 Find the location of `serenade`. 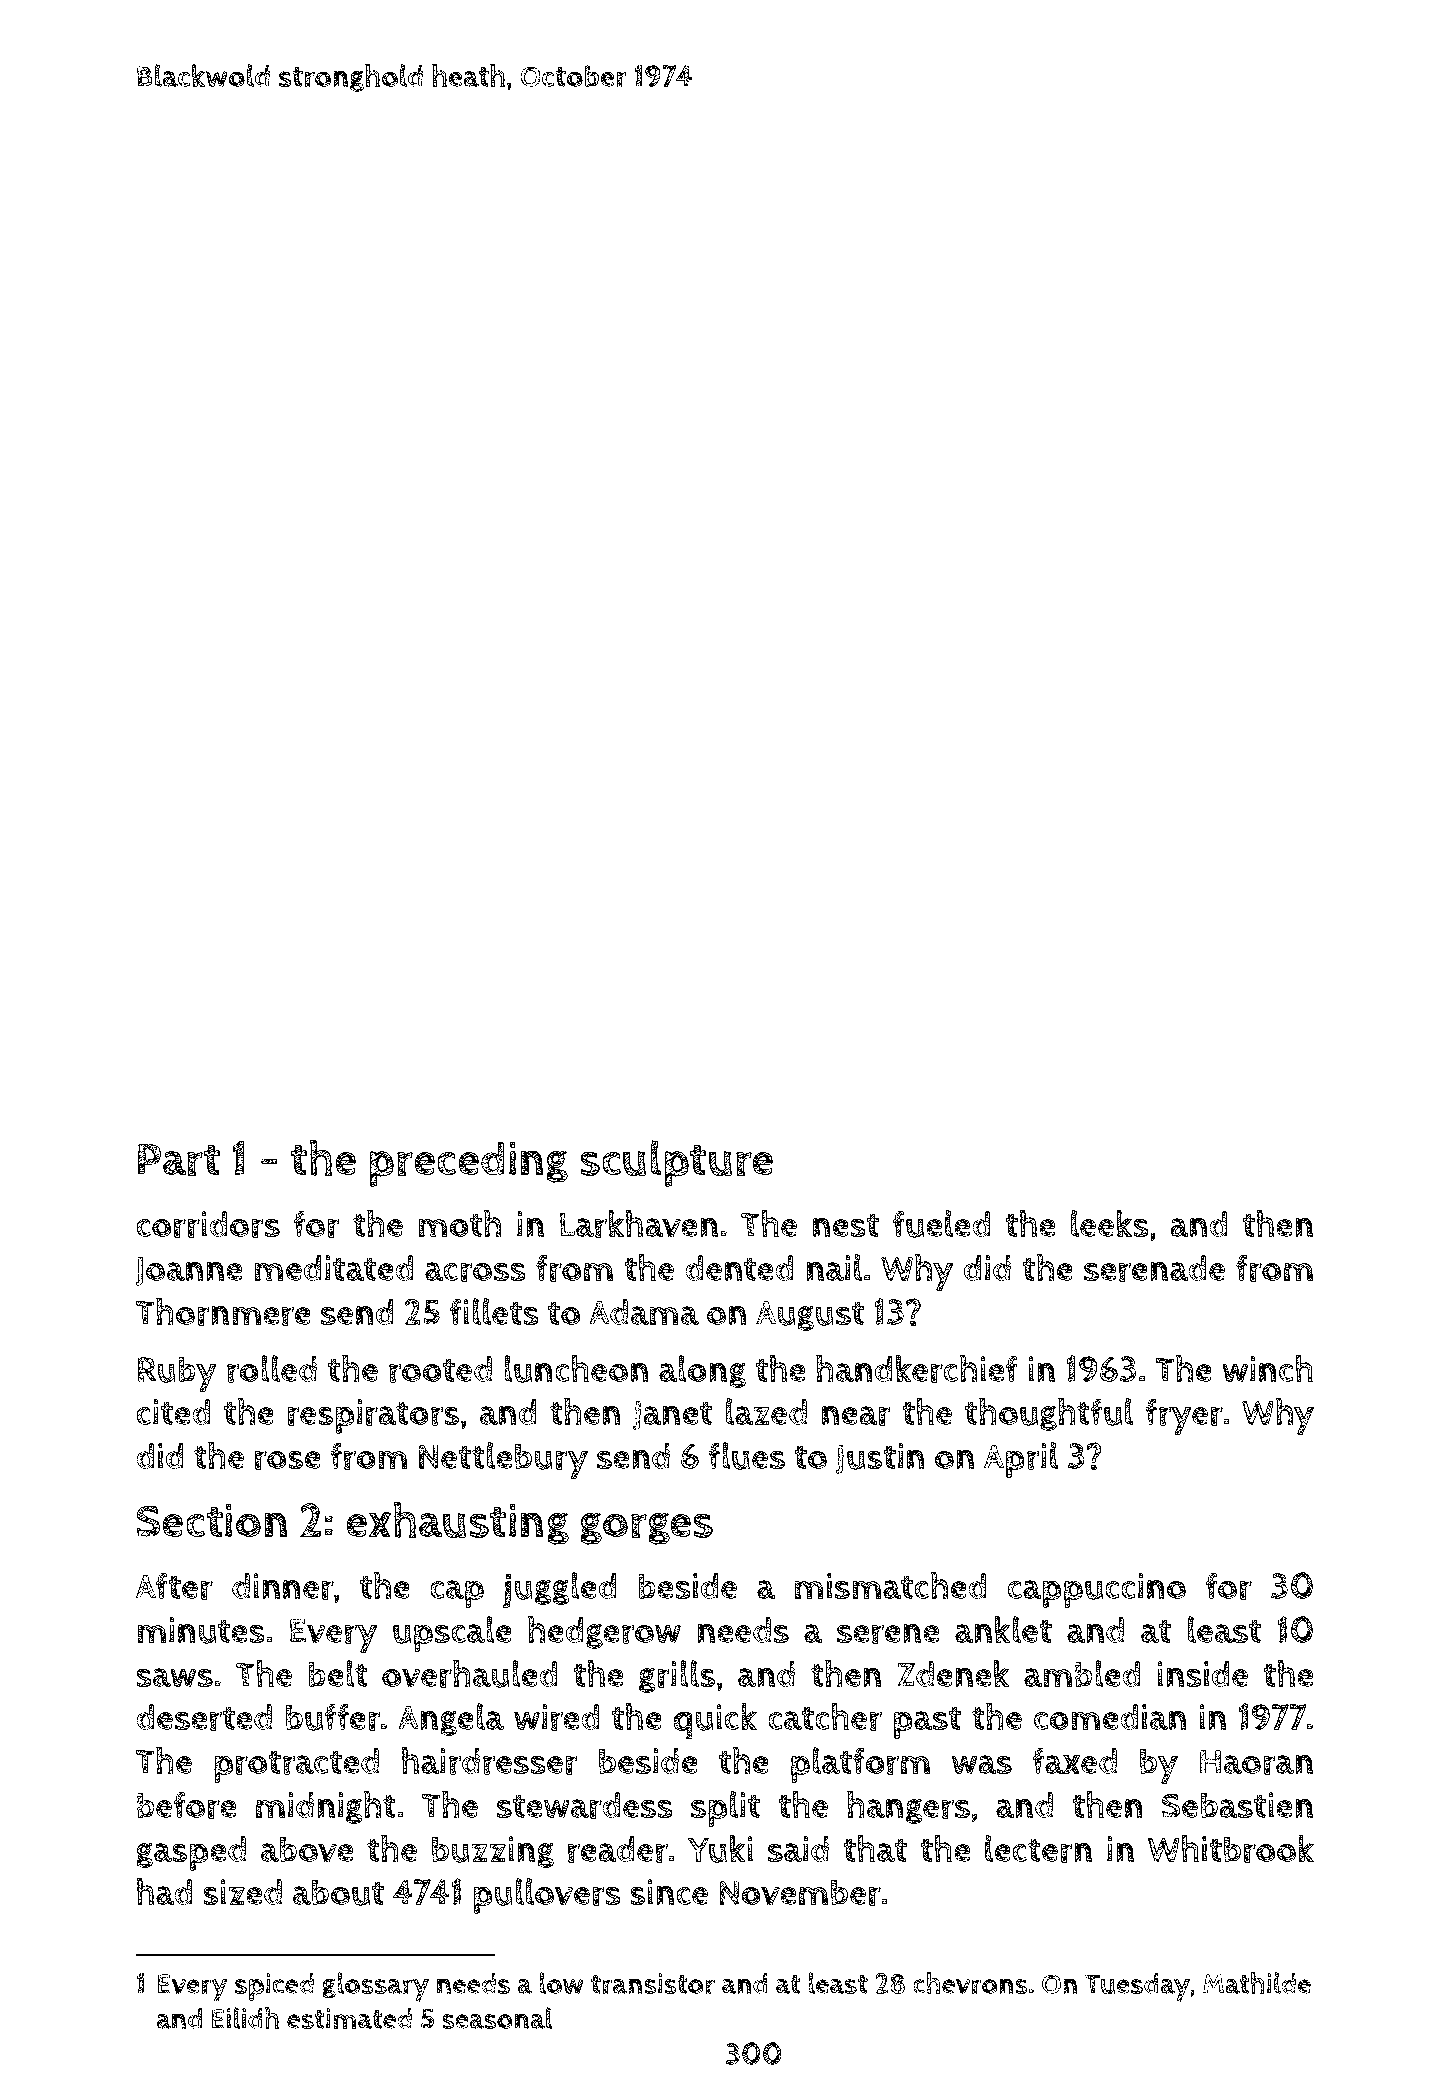

serenade is located at coordinates (1154, 1268).
